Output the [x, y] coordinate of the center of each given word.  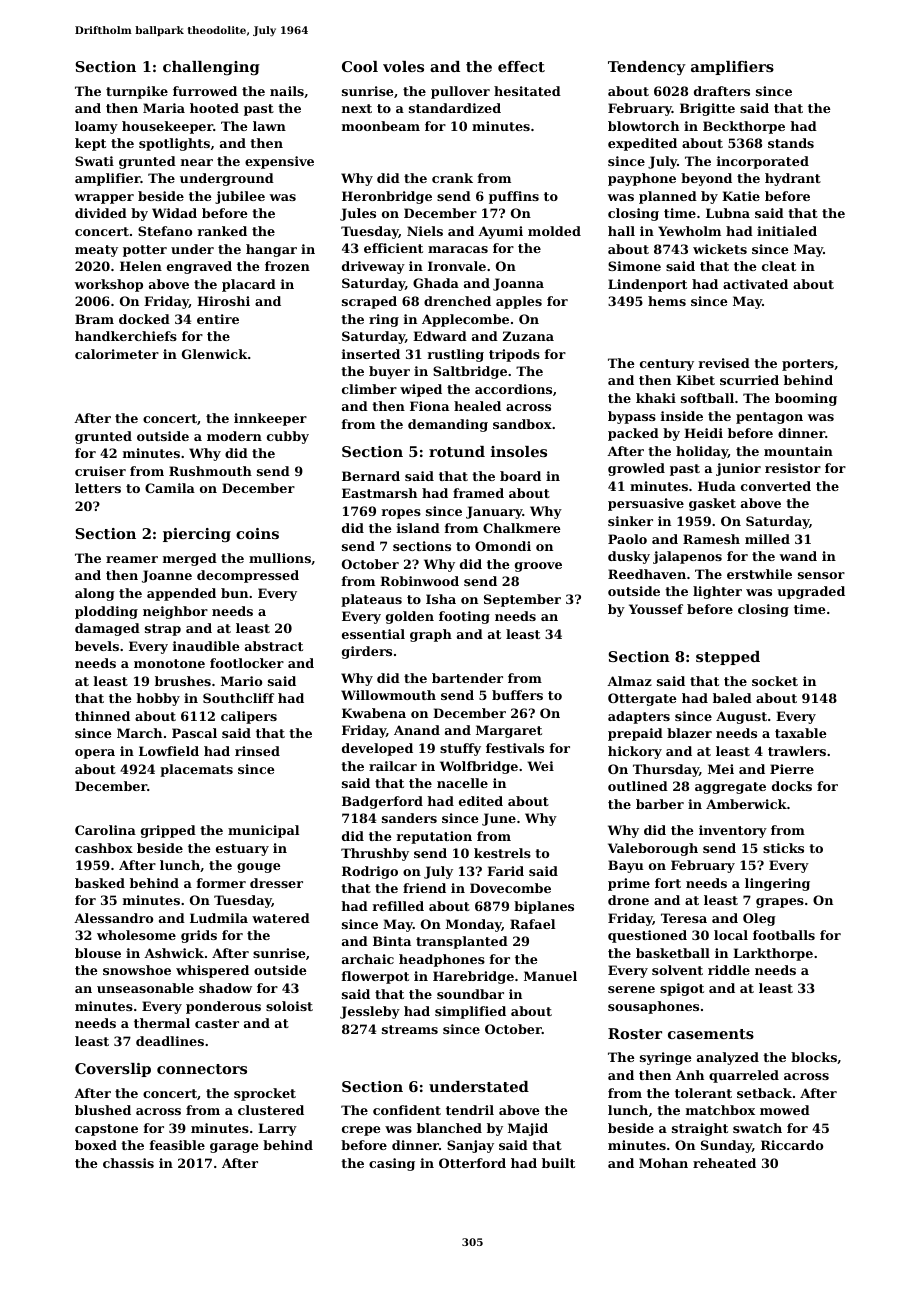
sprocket [265, 1094]
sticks [783, 848]
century [667, 365]
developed [377, 749]
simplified [470, 1012]
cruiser [100, 471]
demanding [448, 425]
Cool [360, 66]
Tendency [647, 68]
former [221, 883]
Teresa [684, 918]
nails [287, 91]
